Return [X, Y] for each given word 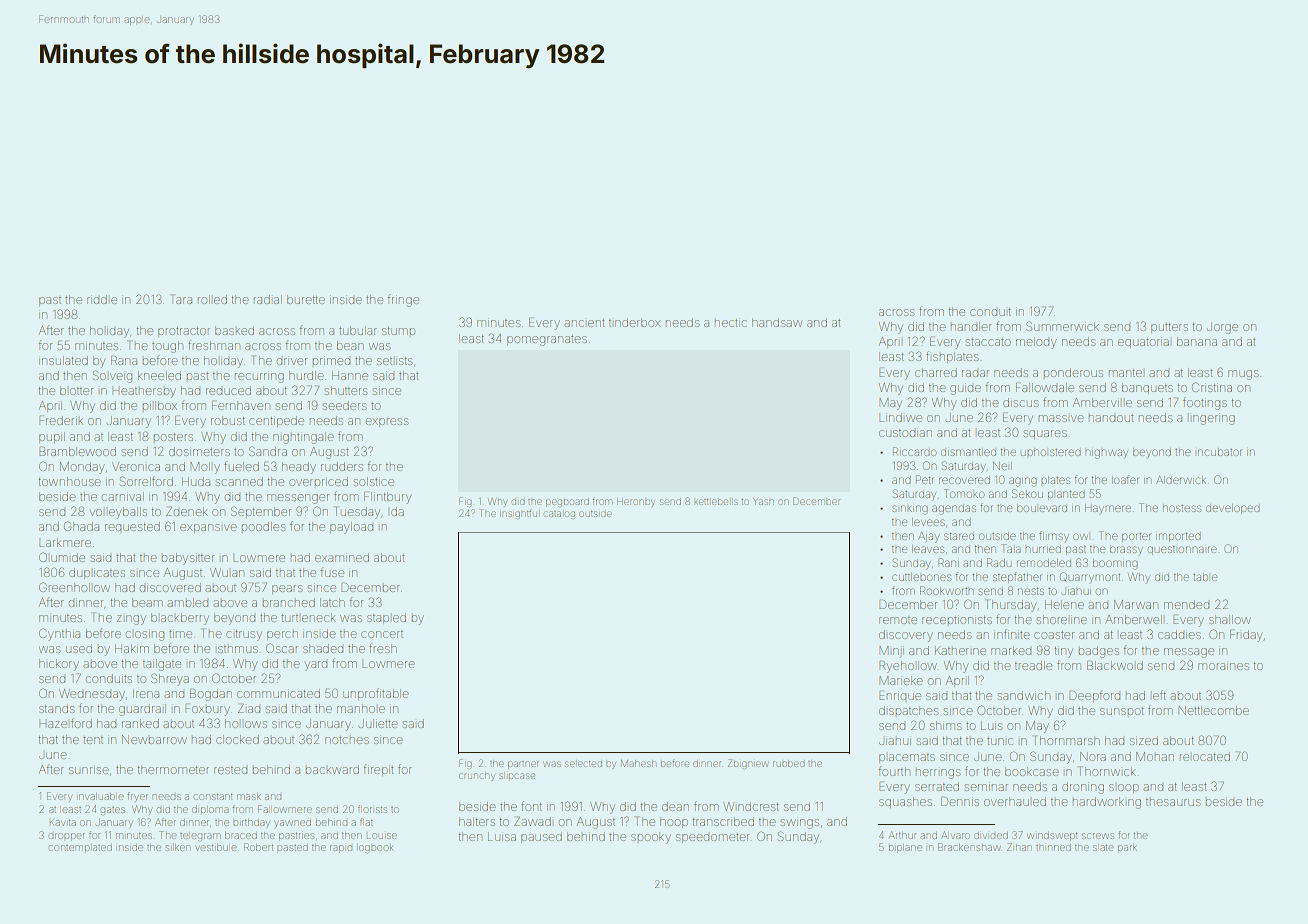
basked [234, 330]
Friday [1246, 636]
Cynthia [59, 634]
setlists [394, 361]
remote [898, 620]
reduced [228, 390]
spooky [651, 838]
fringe [403, 300]
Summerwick [1062, 326]
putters [1169, 328]
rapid [341, 849]
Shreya [170, 679]
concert [382, 634]
